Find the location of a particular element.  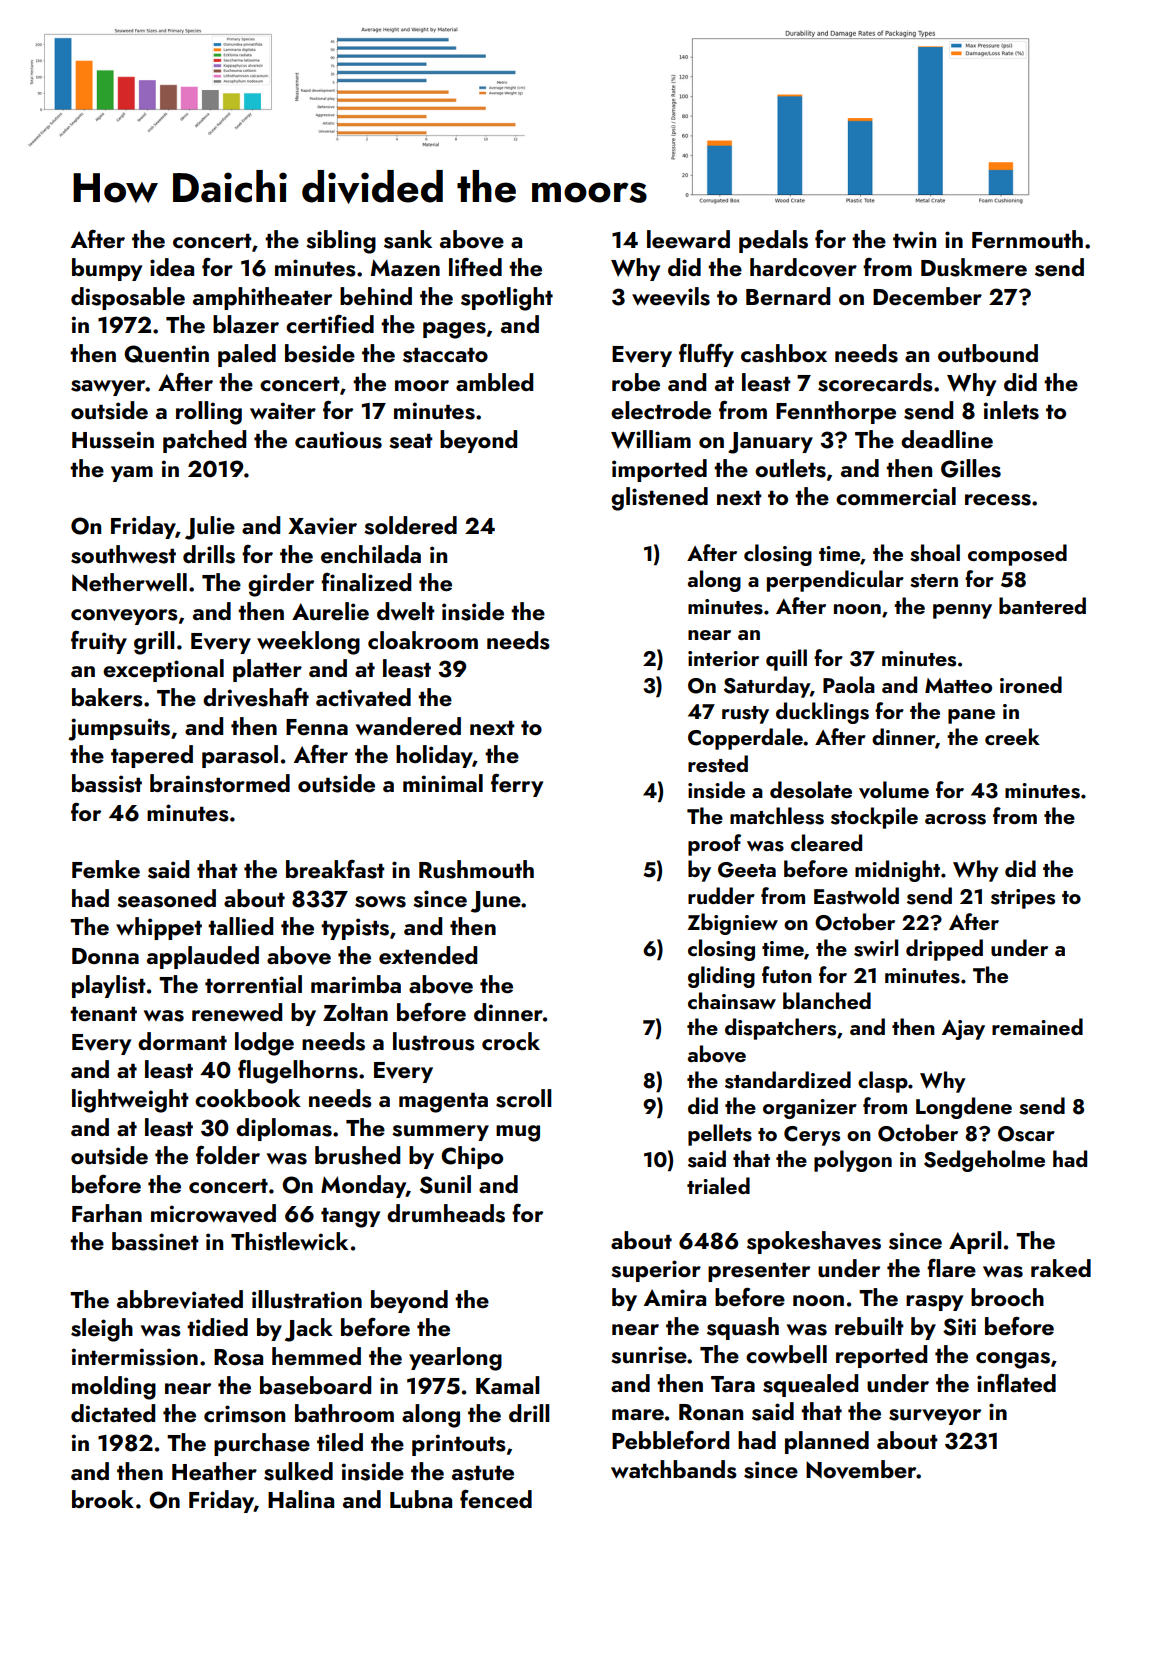

hemmed is located at coordinates (316, 1356).
